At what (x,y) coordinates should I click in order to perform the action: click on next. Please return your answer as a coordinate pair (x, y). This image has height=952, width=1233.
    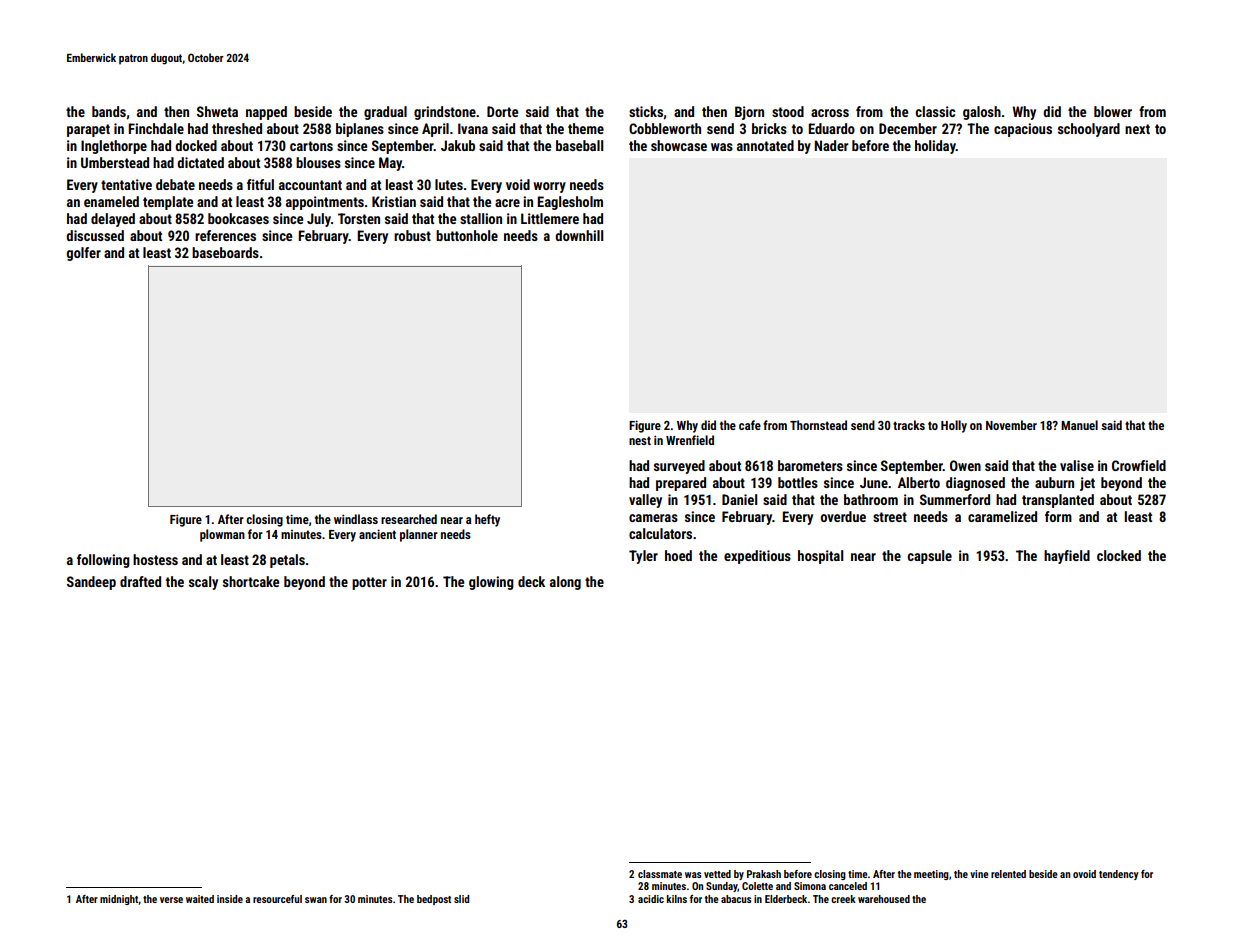
    Looking at the image, I should click on (1137, 129).
